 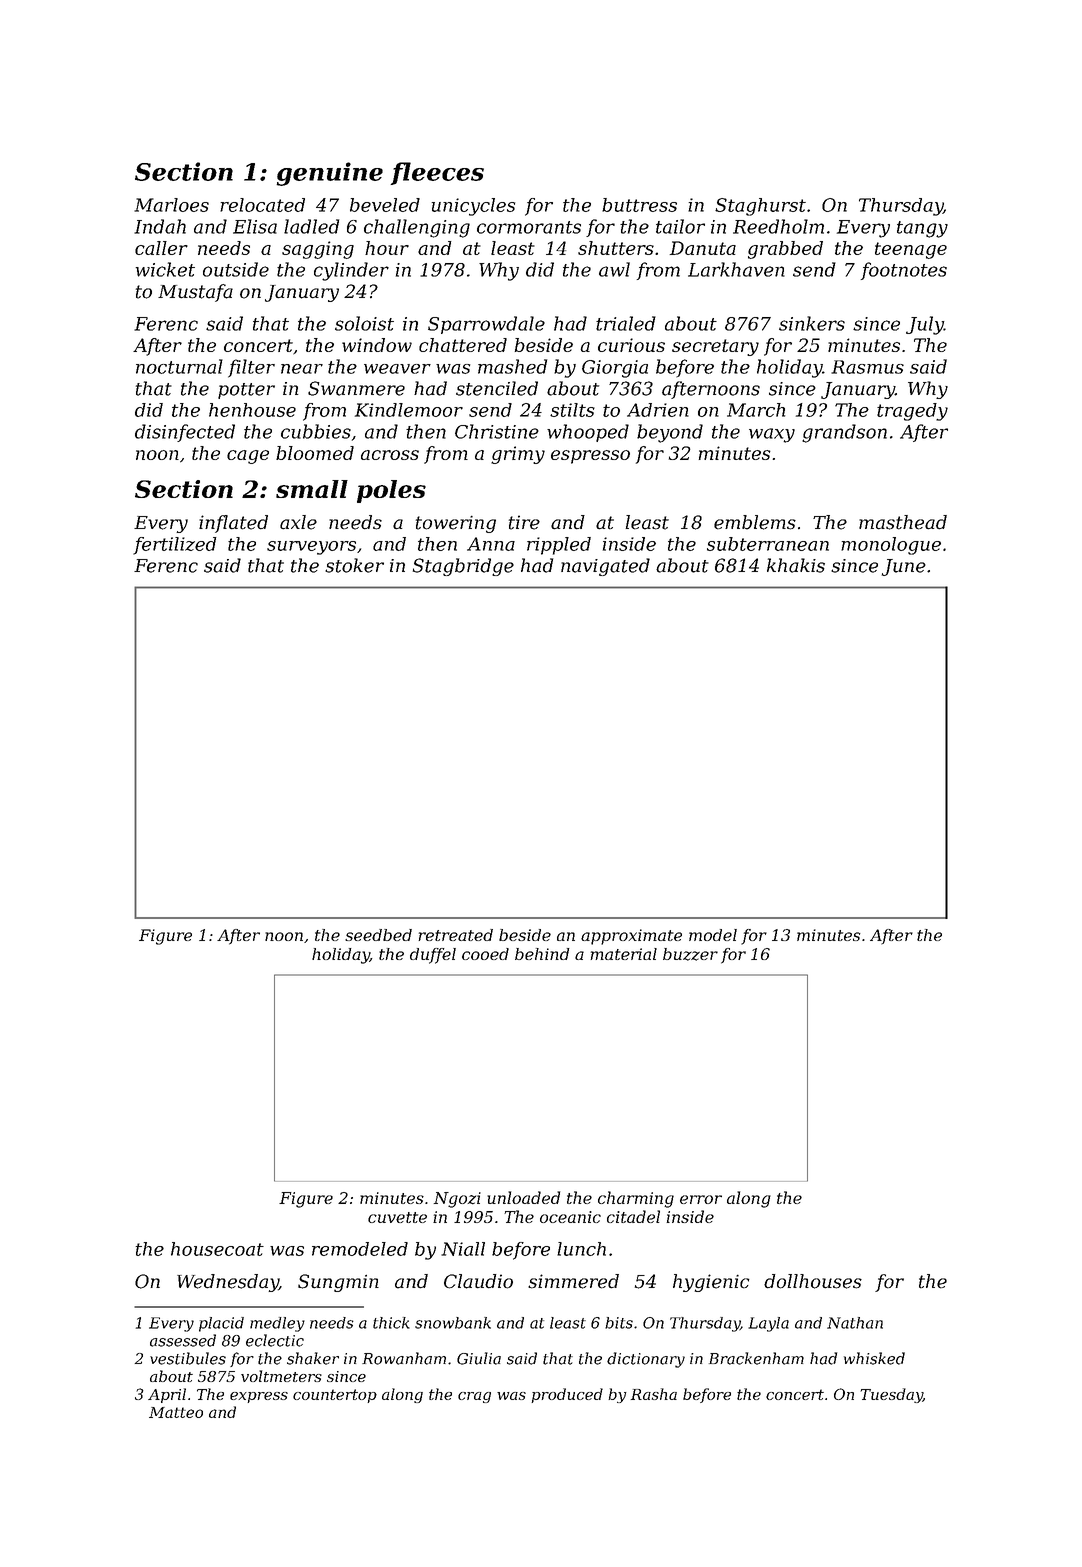 I want to click on thick, so click(x=391, y=1323).
